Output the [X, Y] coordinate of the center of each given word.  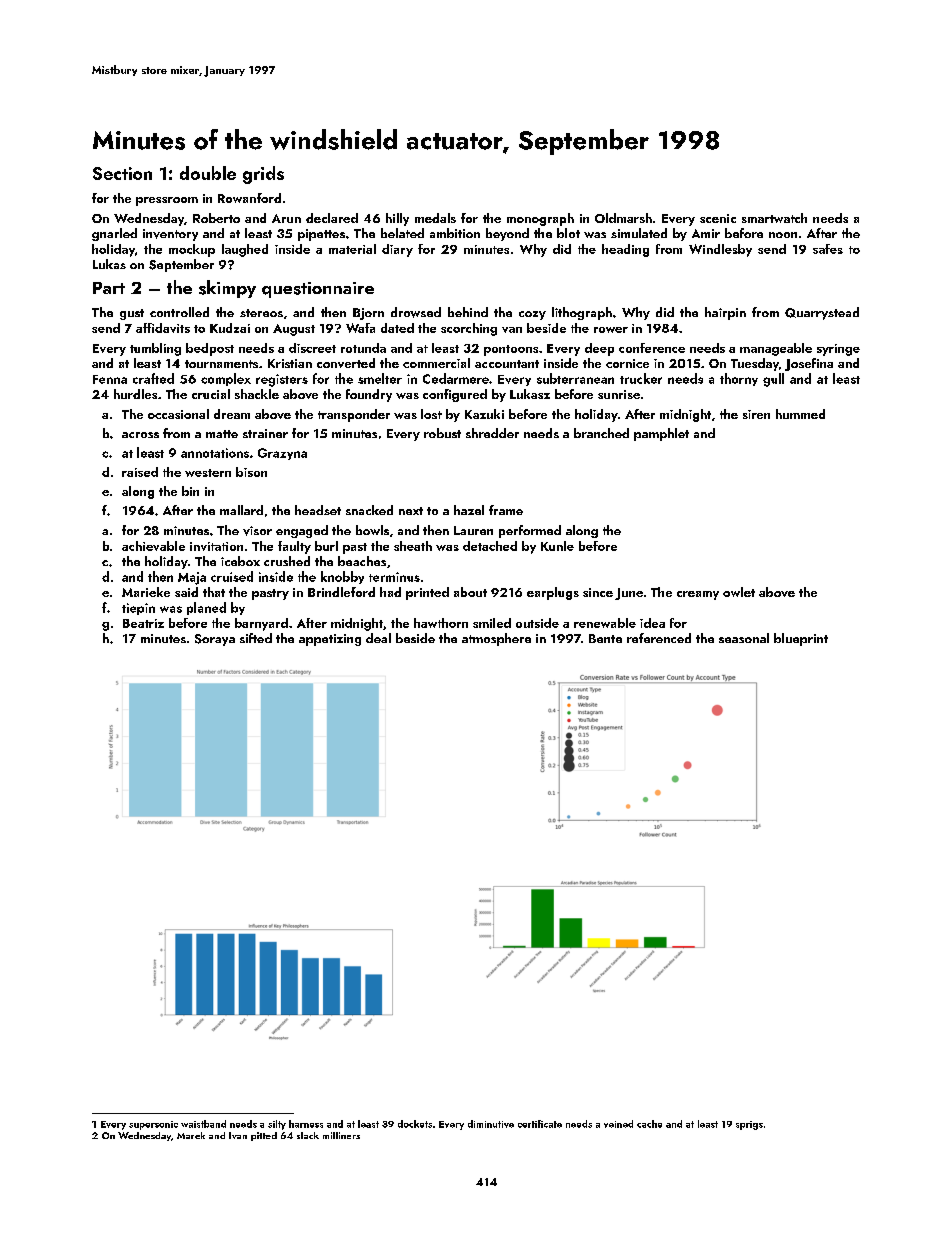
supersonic [153, 1125]
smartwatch [774, 218]
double [208, 173]
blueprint [801, 639]
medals [435, 218]
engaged [302, 531]
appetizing [330, 640]
